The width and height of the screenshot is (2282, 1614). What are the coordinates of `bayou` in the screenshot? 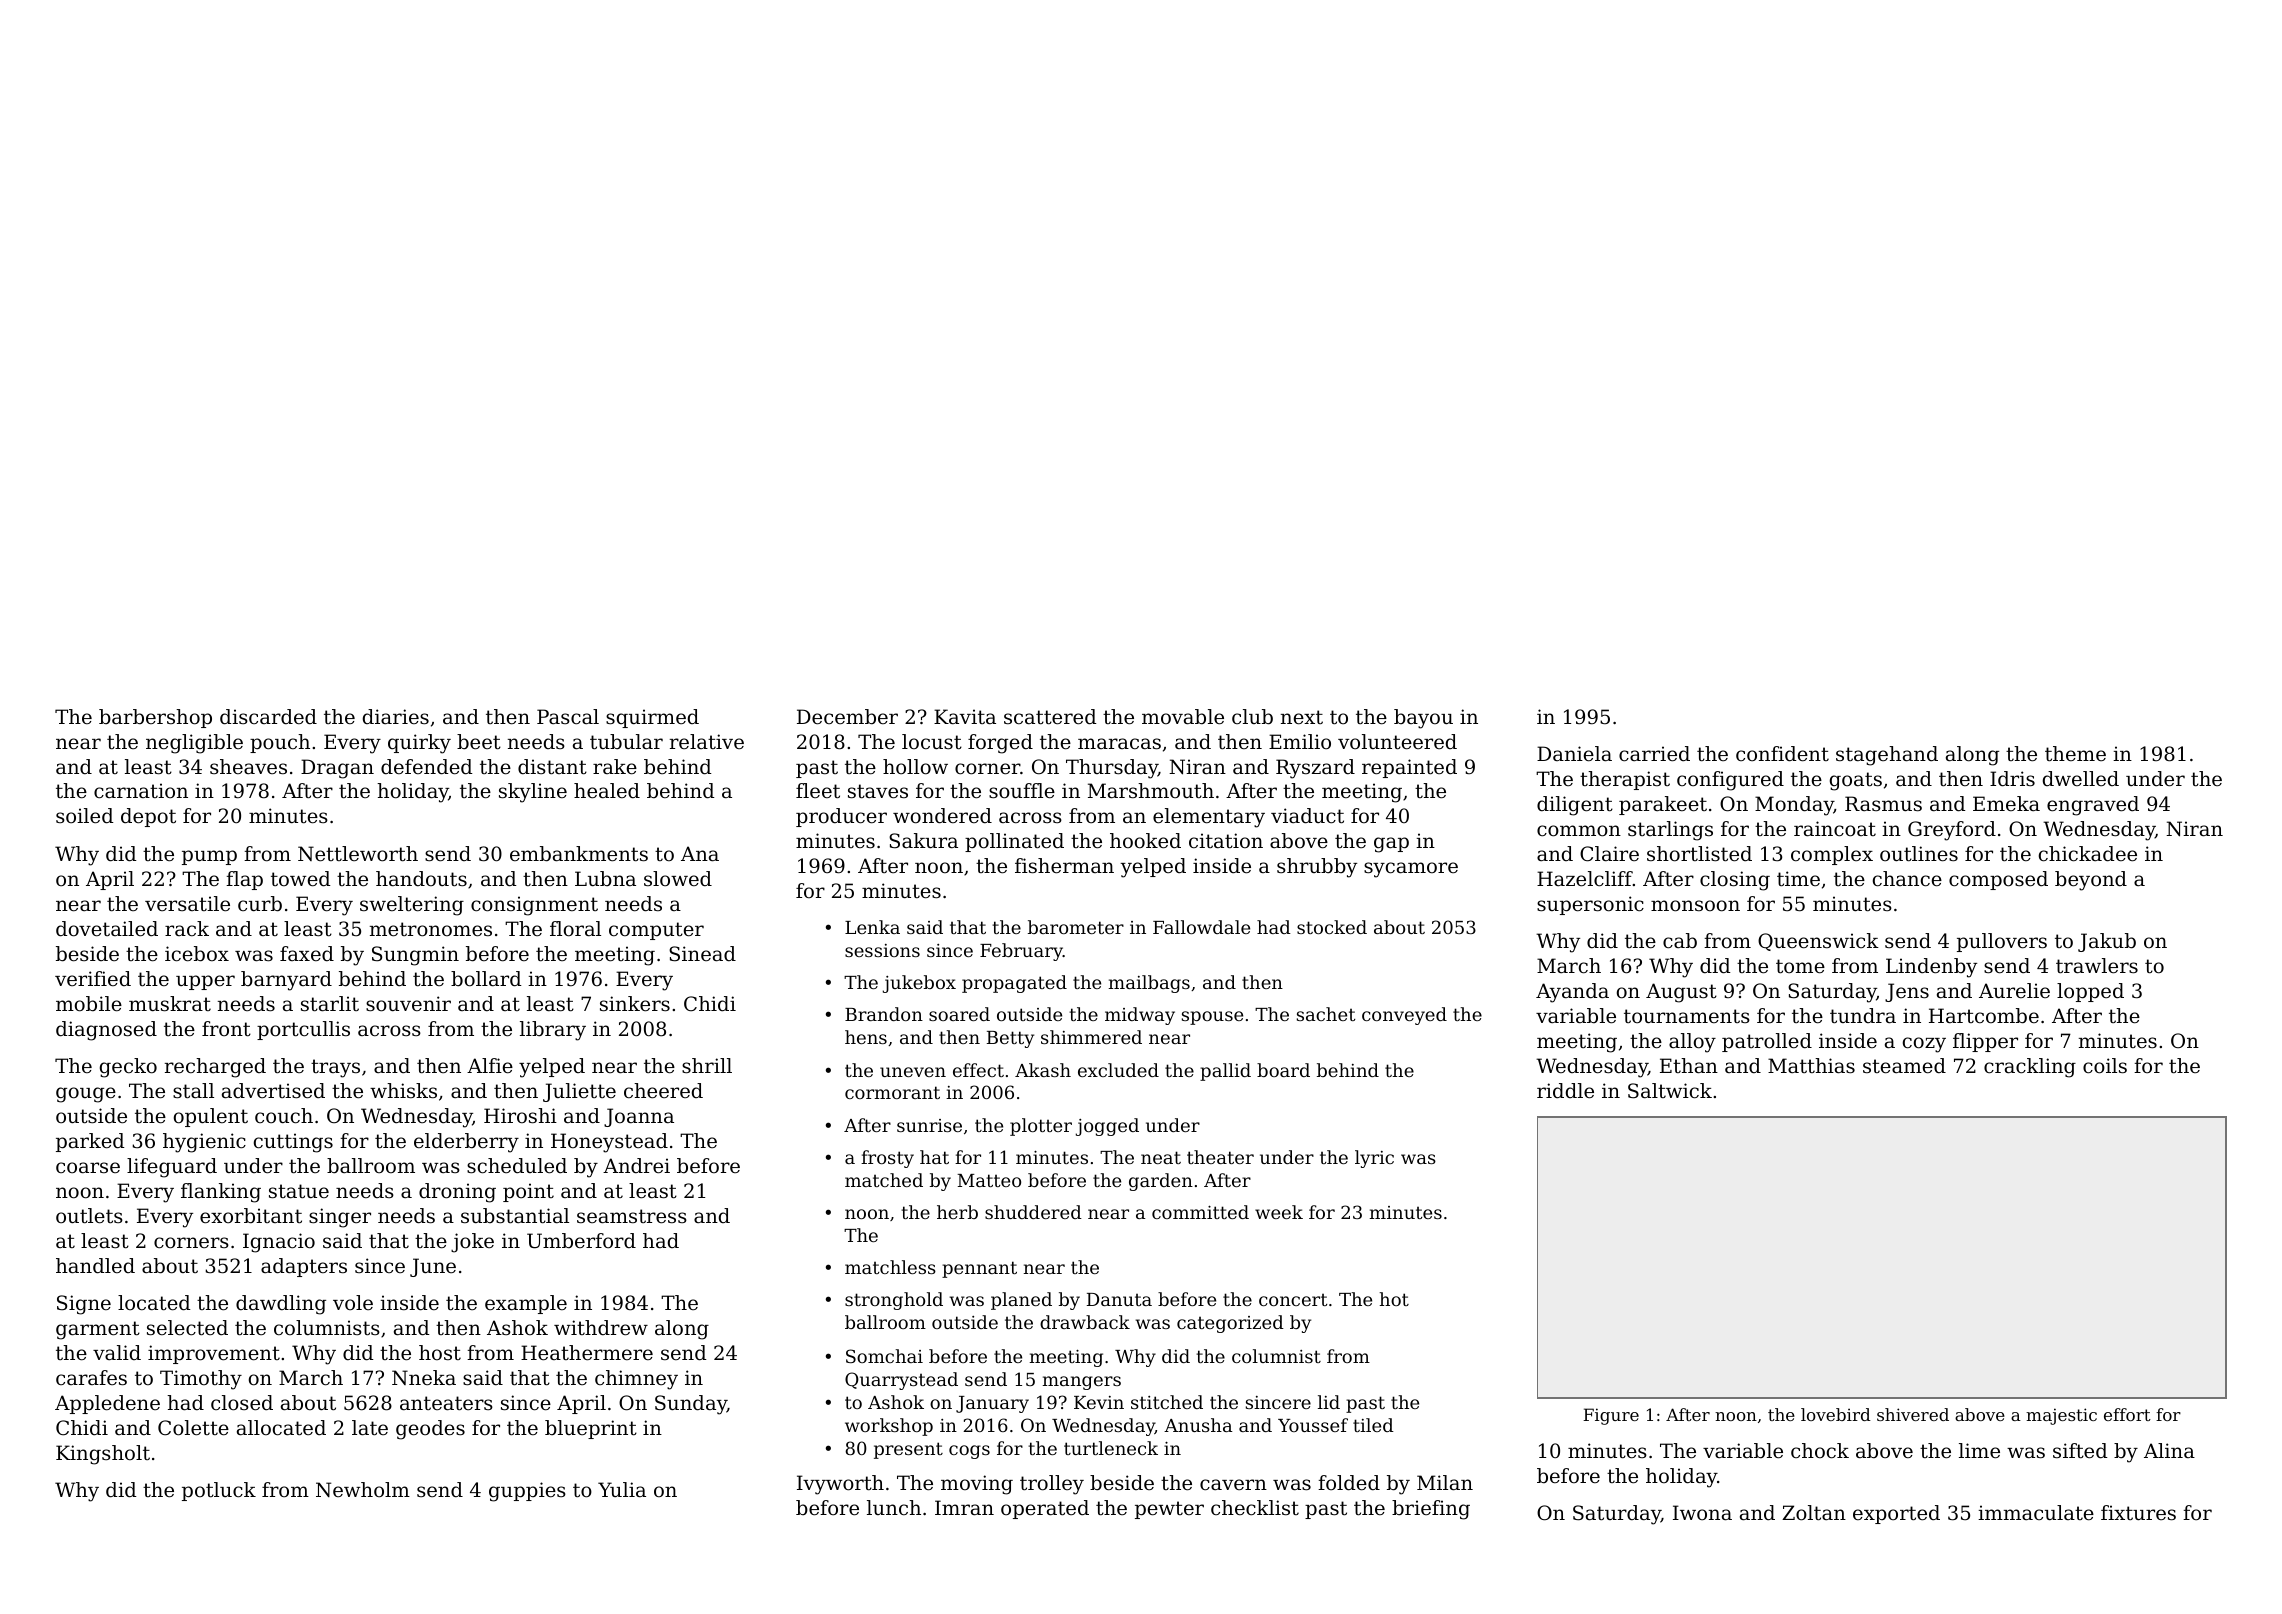 It's located at (1423, 719).
